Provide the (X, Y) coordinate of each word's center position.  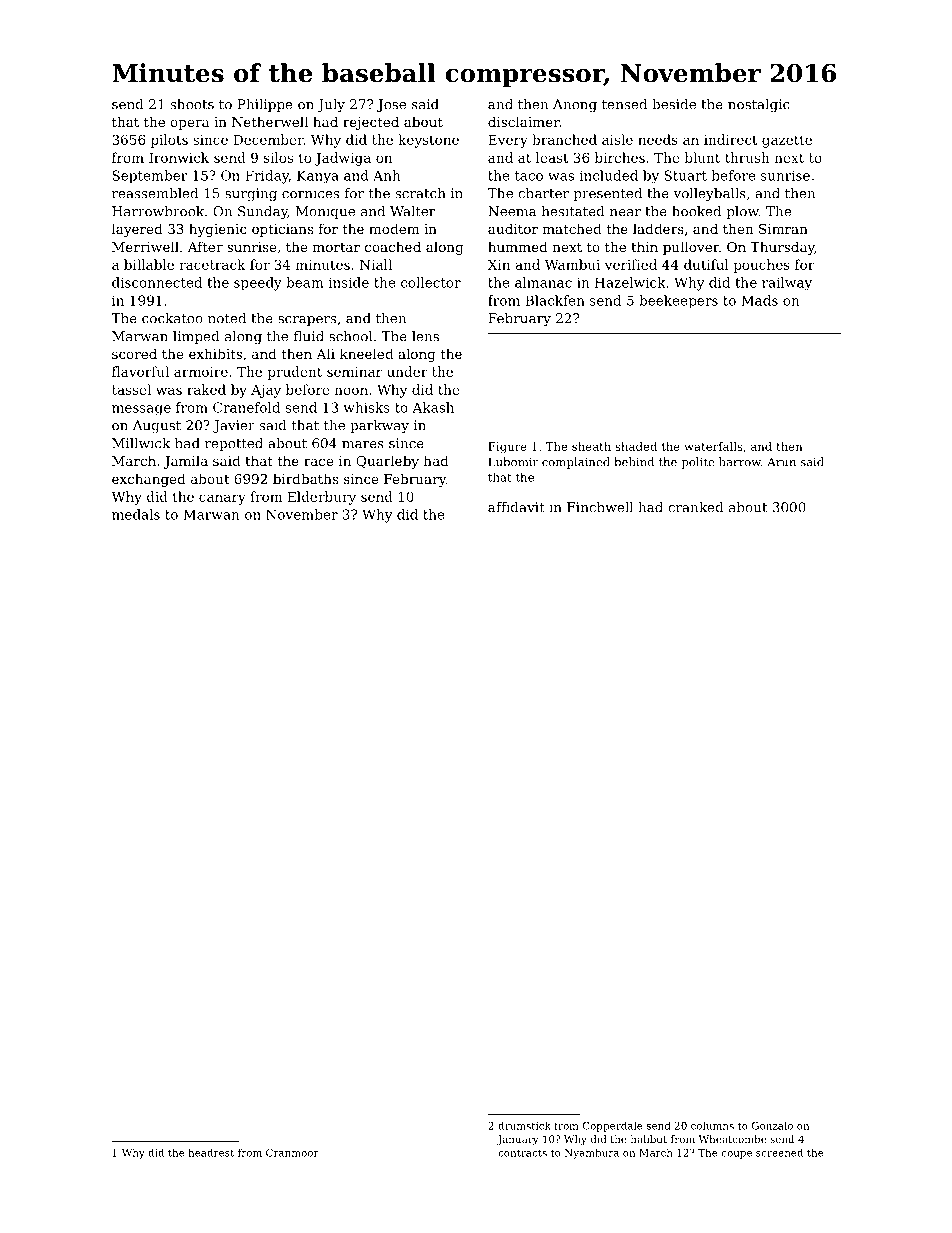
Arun (781, 462)
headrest (211, 1153)
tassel (131, 389)
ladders (658, 228)
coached (393, 246)
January (517, 1140)
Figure (507, 448)
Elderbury (322, 498)
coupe (737, 1155)
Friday (267, 177)
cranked (696, 507)
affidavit (516, 507)
